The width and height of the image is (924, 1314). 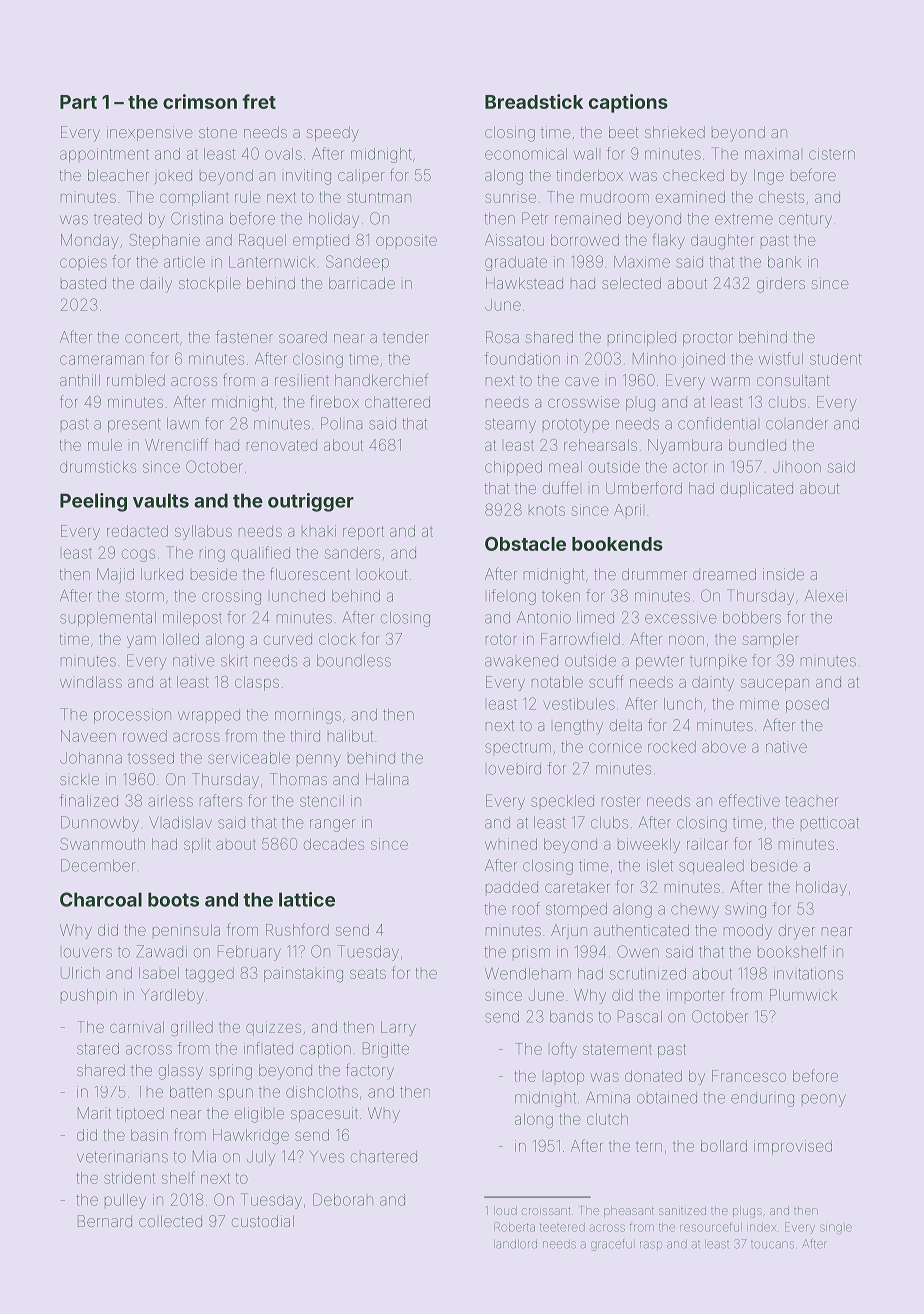 I want to click on speckled, so click(x=562, y=801).
